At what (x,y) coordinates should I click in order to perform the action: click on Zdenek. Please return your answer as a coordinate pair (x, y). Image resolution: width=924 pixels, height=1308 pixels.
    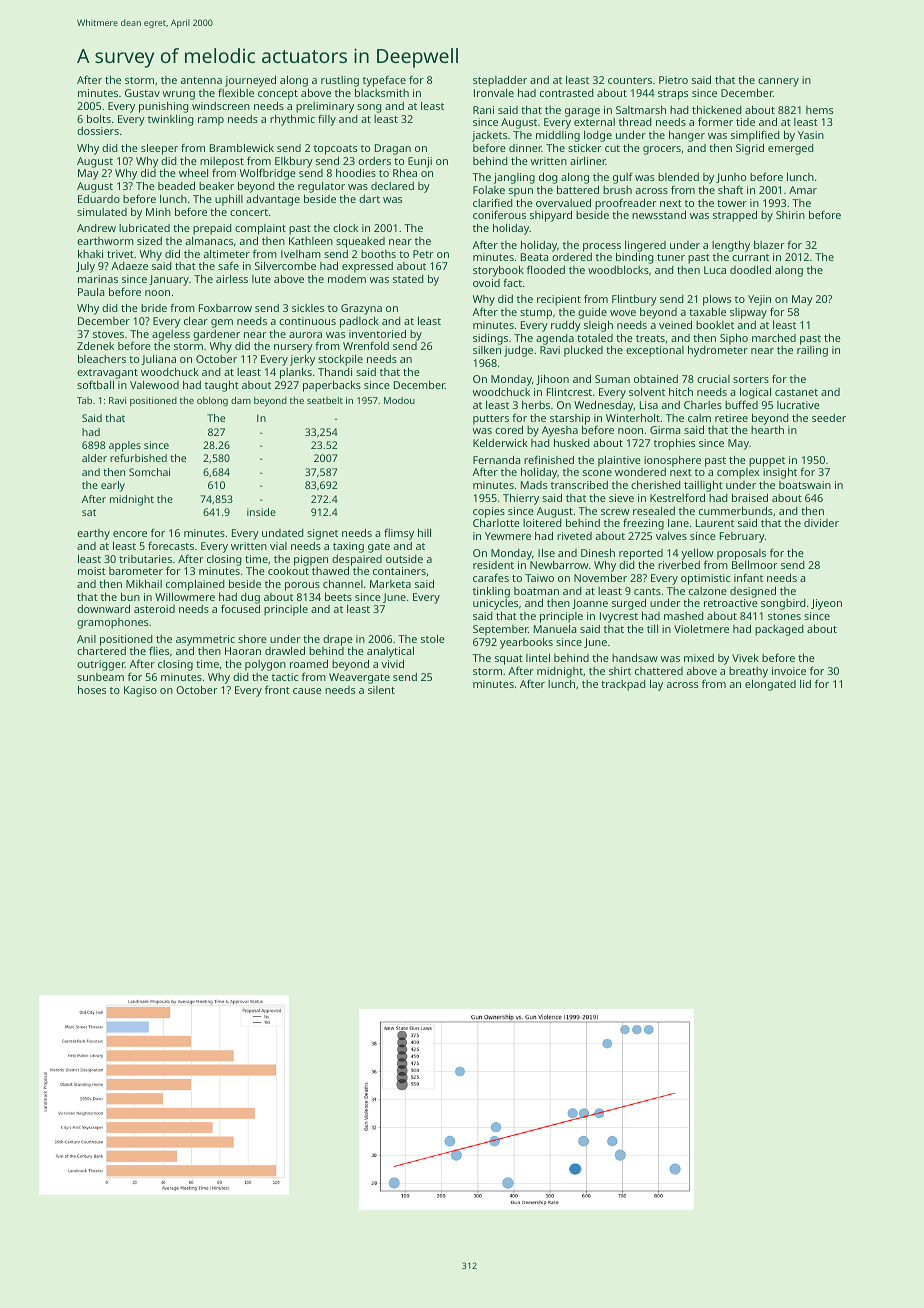
    Looking at the image, I should click on (95, 345).
